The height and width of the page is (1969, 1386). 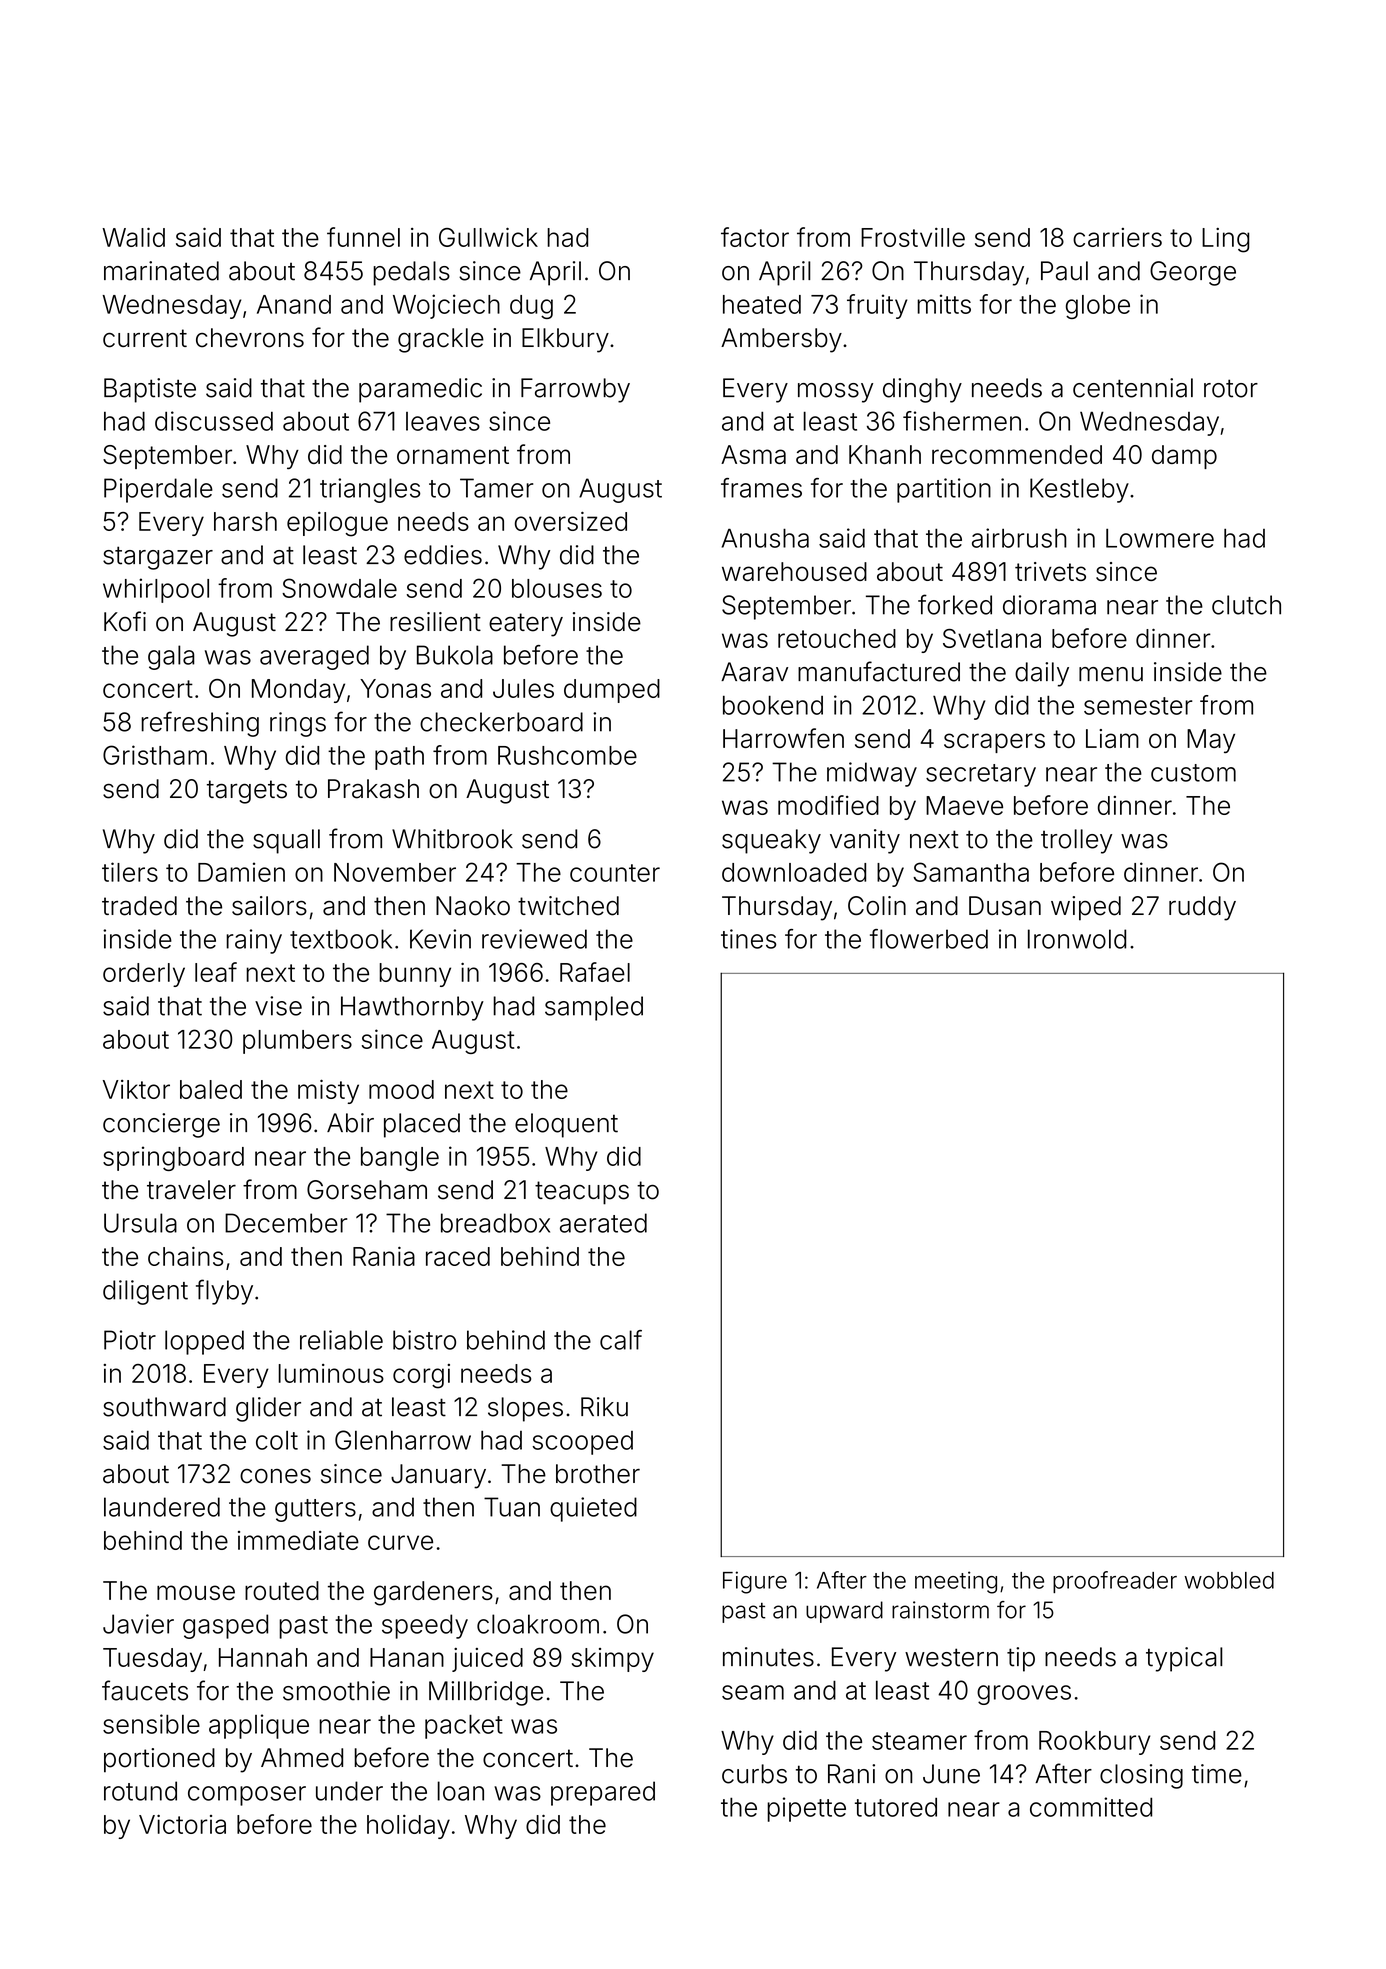 I want to click on orderly, so click(x=144, y=975).
